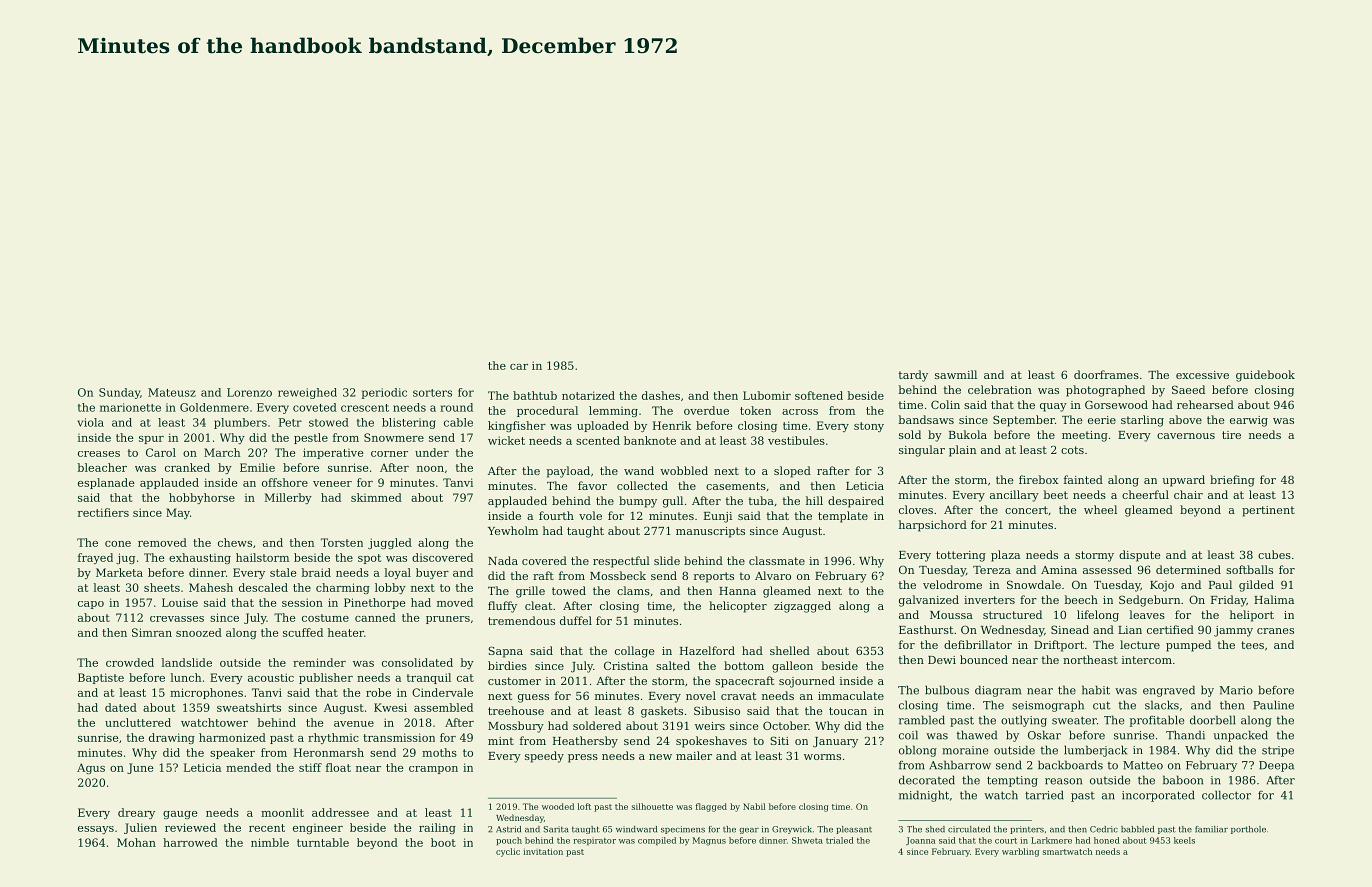 The width and height of the screenshot is (1372, 887). I want to click on heater, so click(346, 632).
